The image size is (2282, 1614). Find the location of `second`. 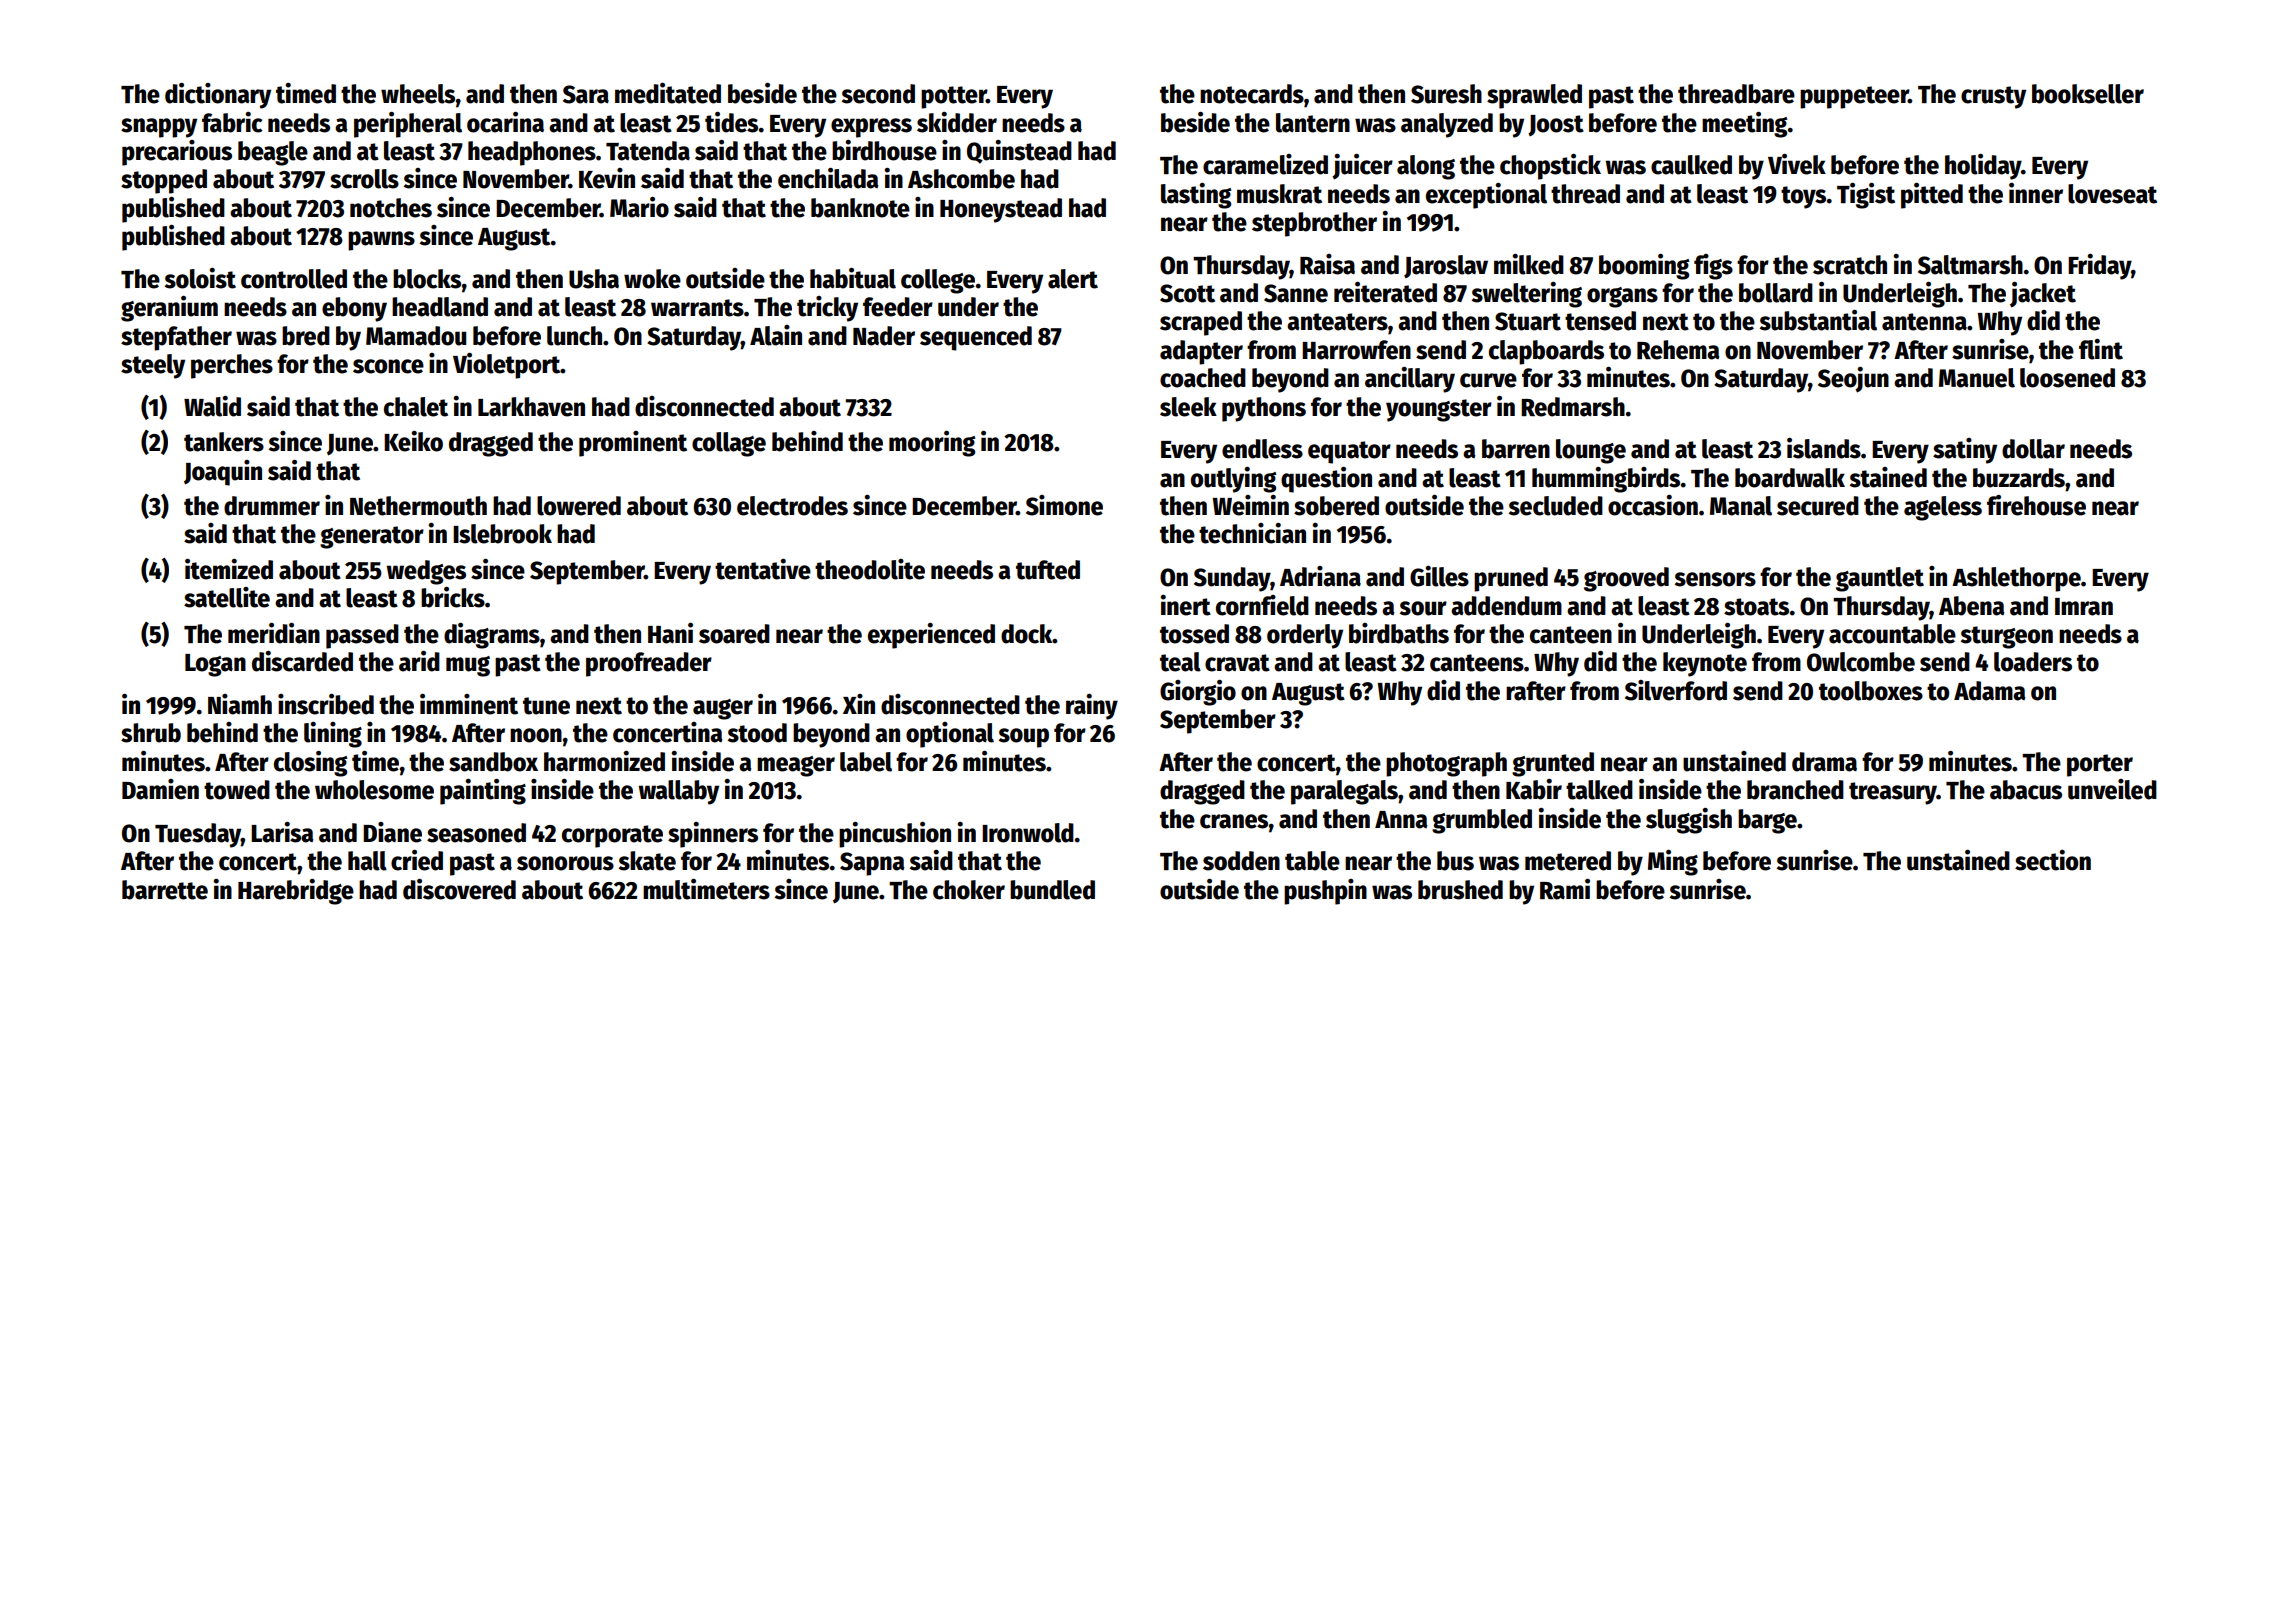

second is located at coordinates (878, 94).
